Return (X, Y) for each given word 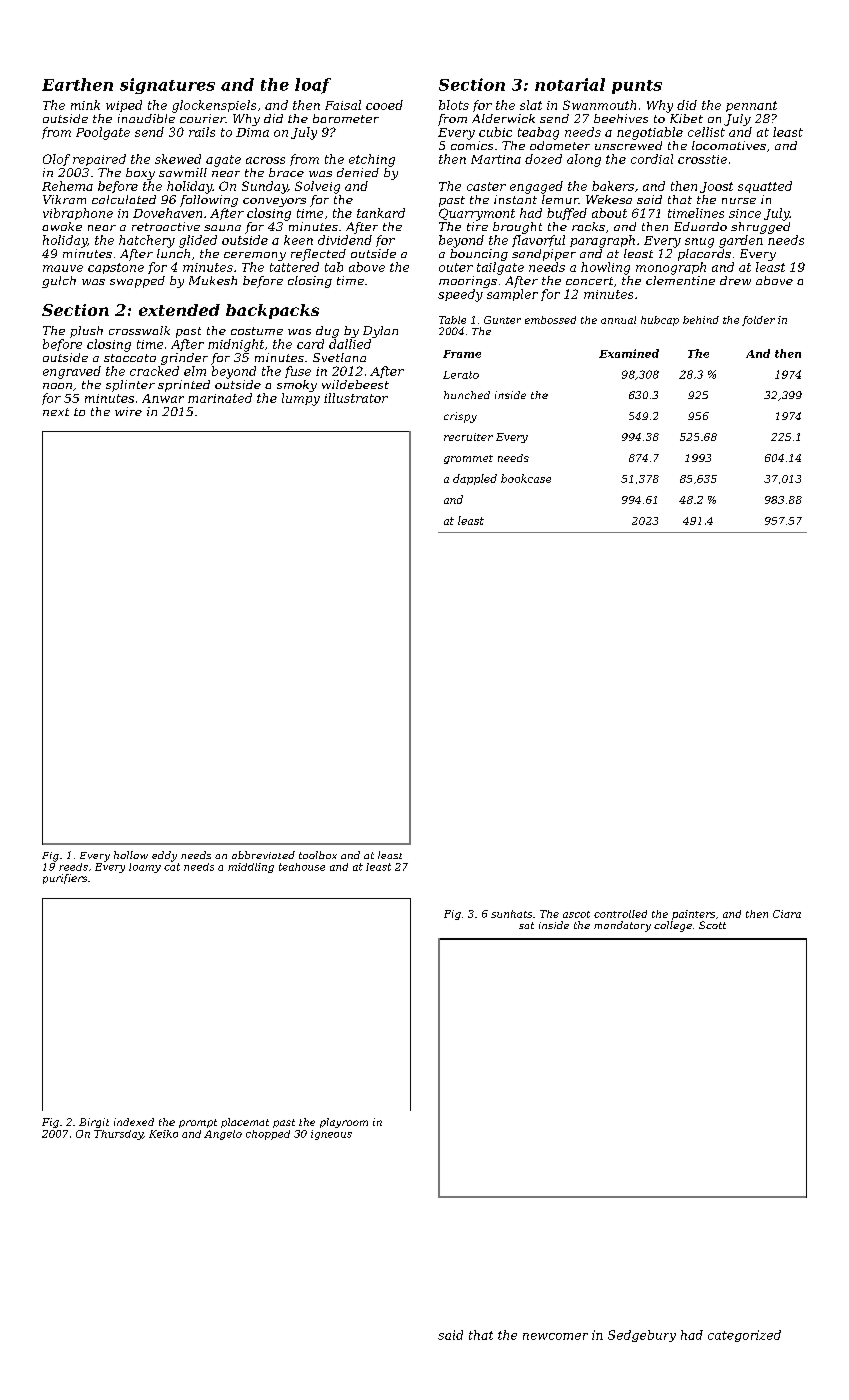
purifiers (65, 879)
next (56, 412)
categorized (744, 1336)
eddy (164, 856)
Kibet (686, 118)
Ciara (787, 914)
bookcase (526, 478)
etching (372, 160)
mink (85, 105)
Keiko (163, 1134)
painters (693, 915)
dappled (475, 479)
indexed (134, 1122)
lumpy (301, 399)
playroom (344, 1123)
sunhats (511, 914)
